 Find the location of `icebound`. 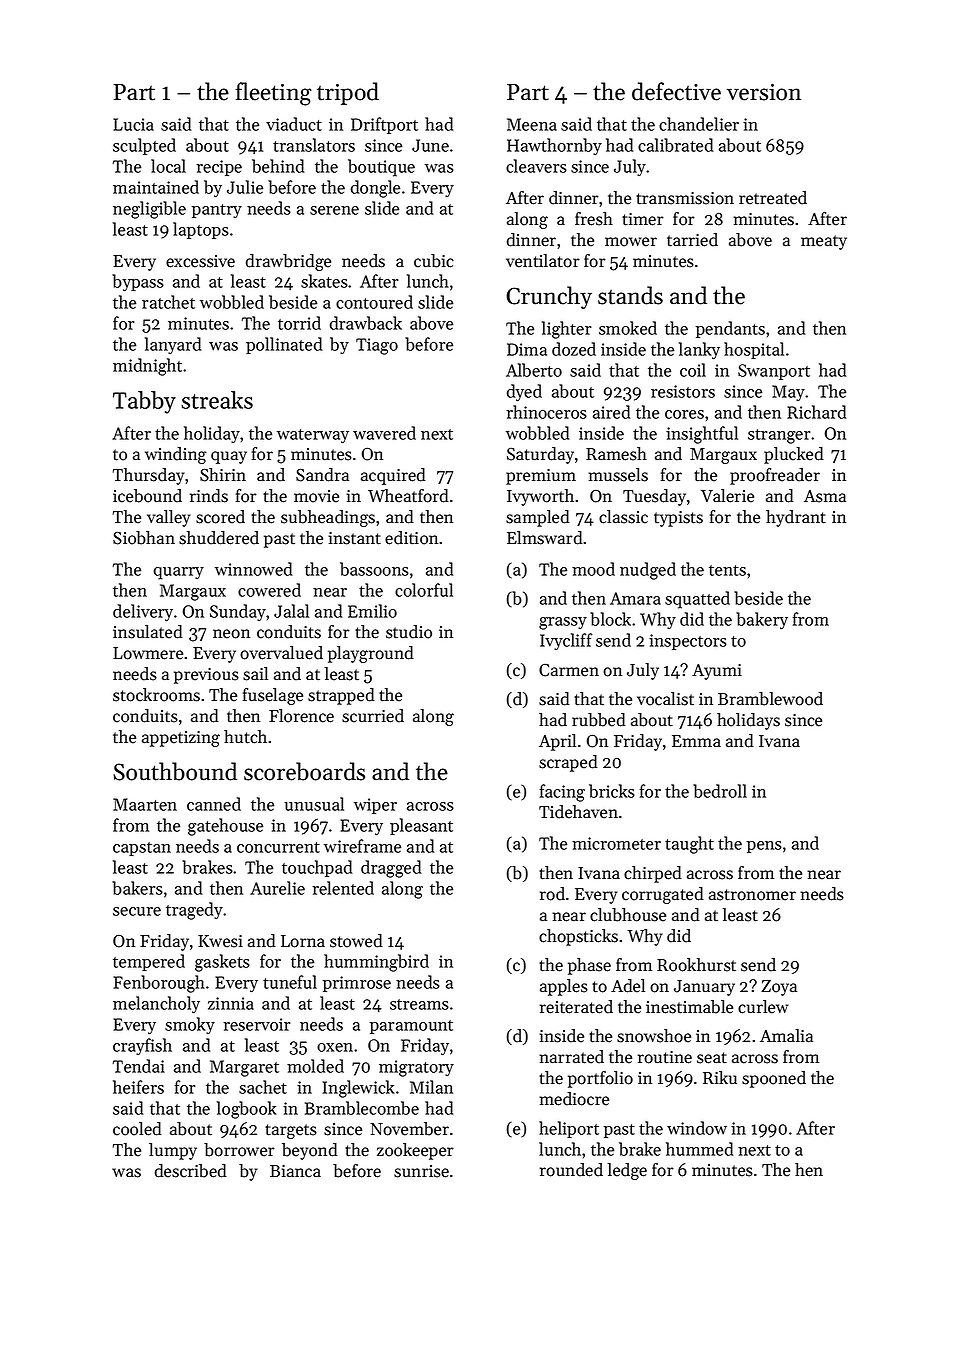

icebound is located at coordinates (147, 496).
